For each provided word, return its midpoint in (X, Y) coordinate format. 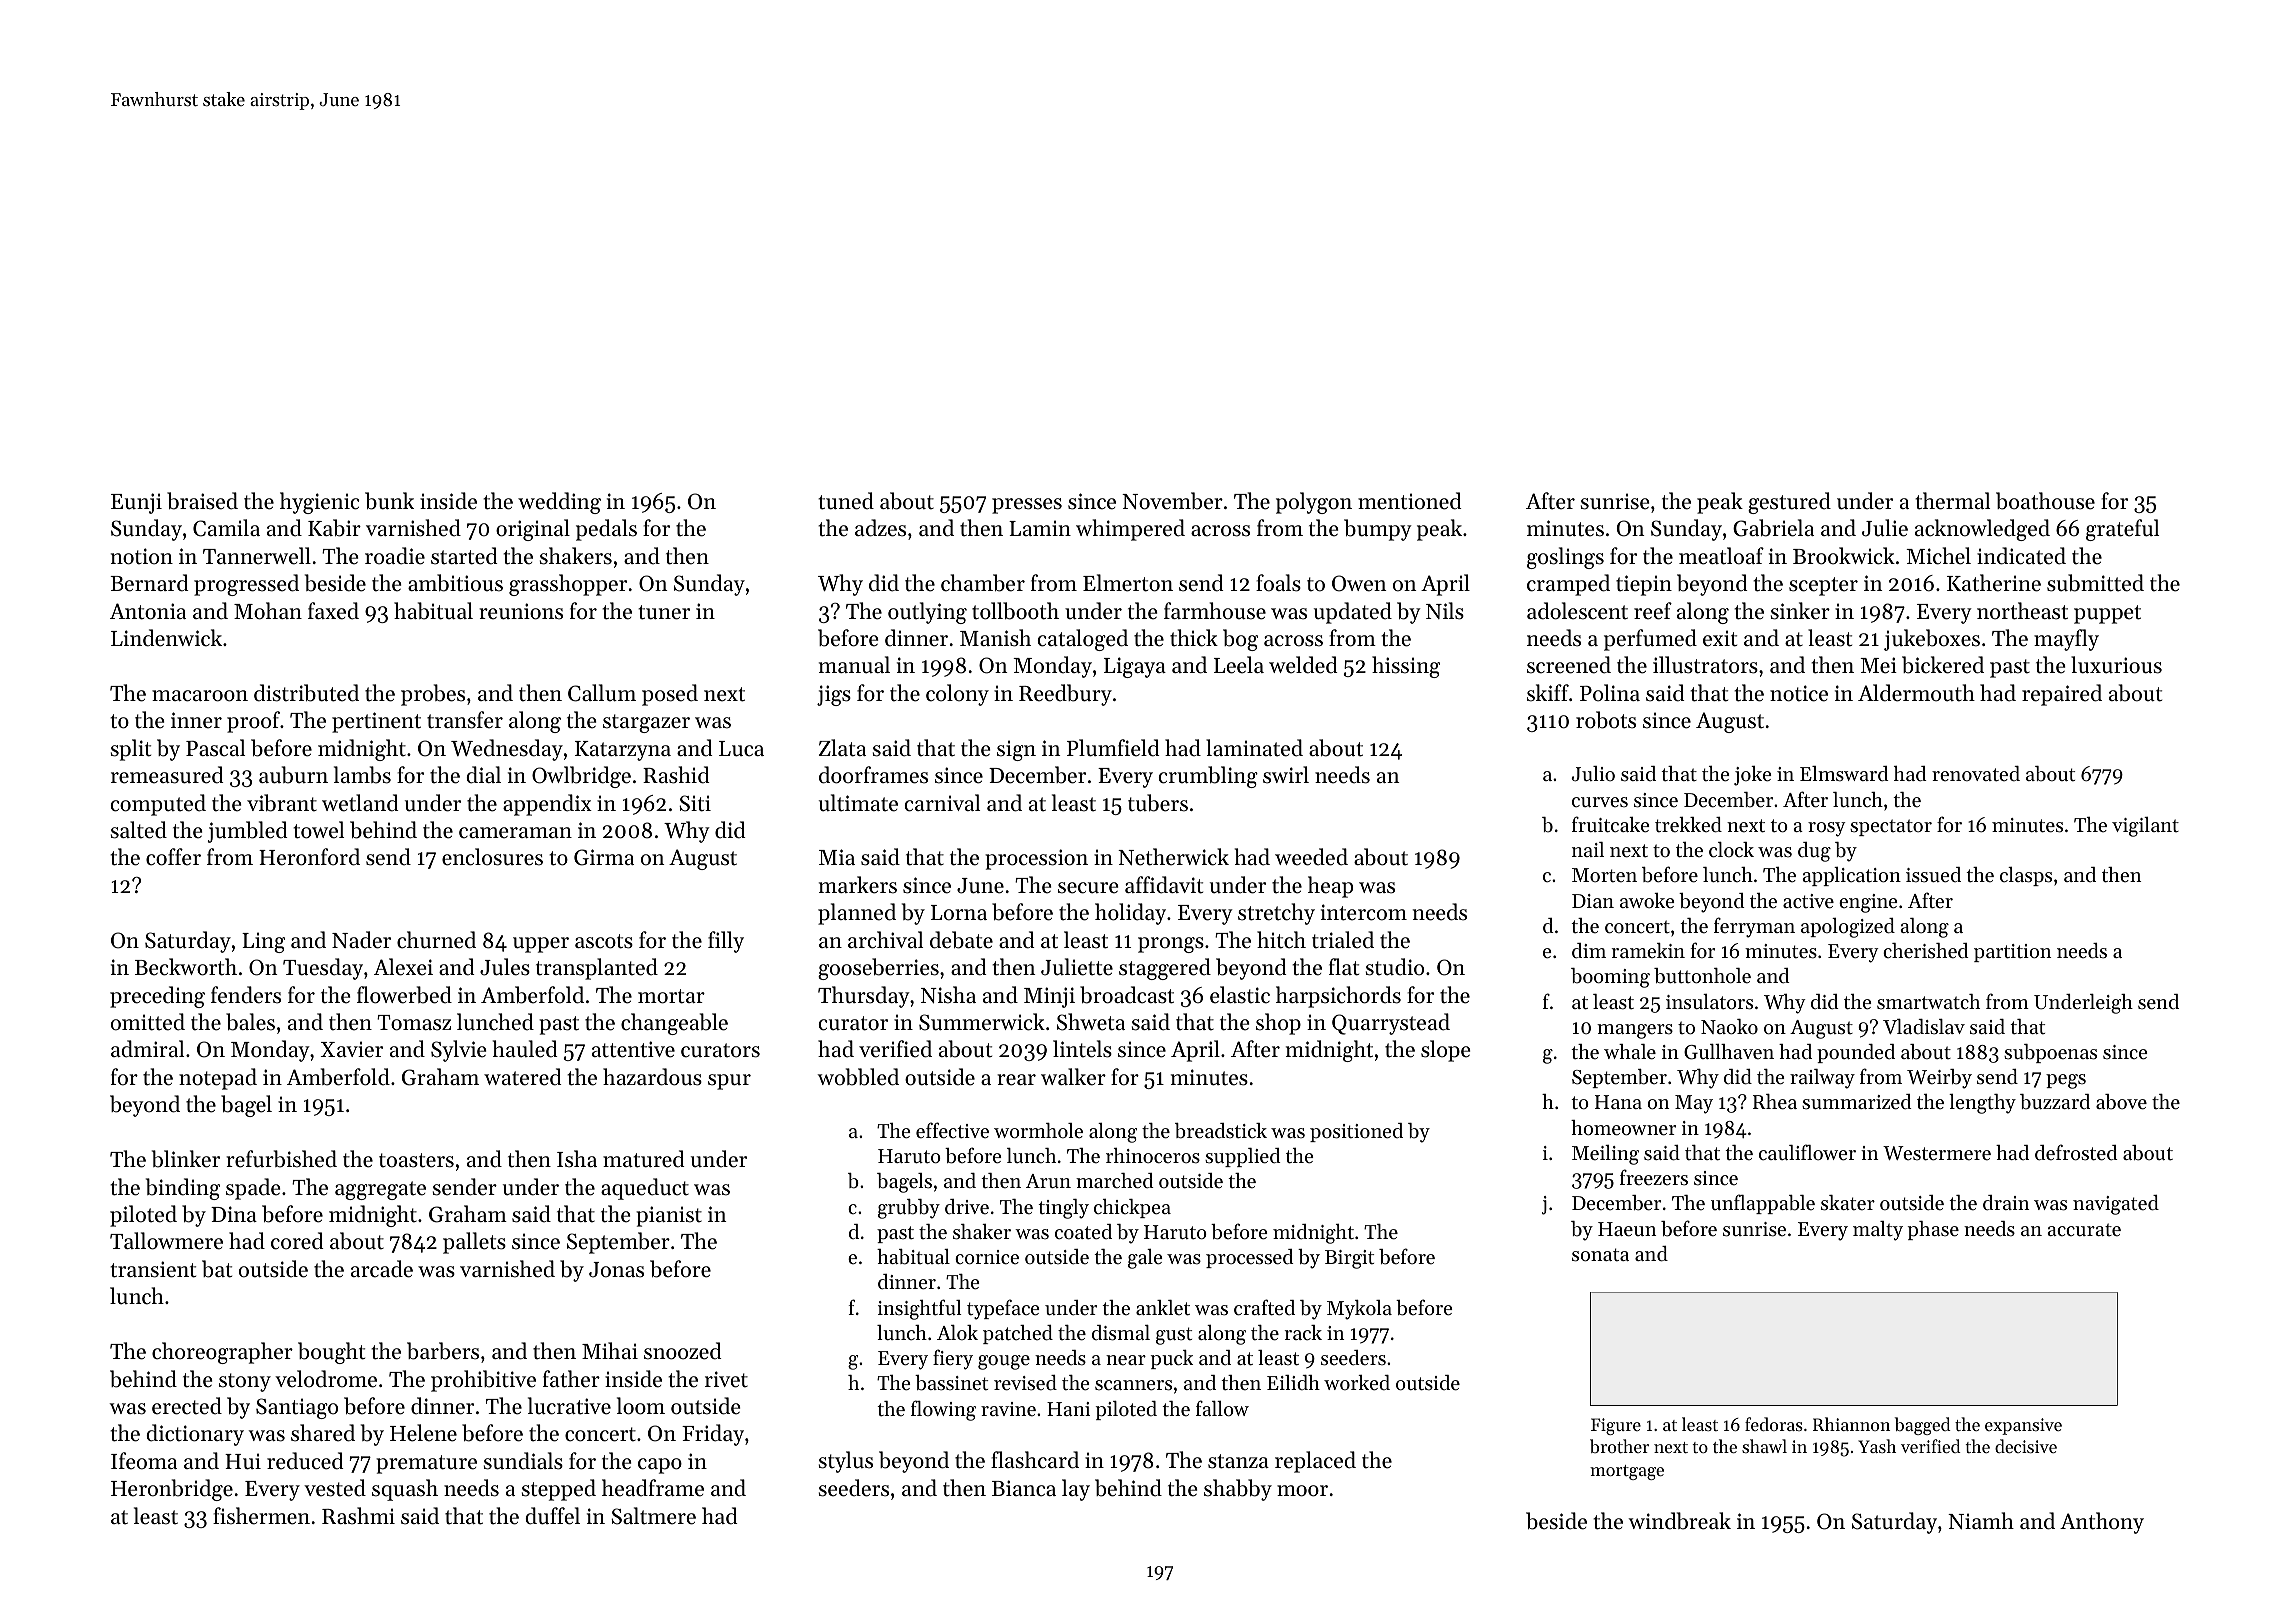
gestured (1789, 503)
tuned (846, 501)
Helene (423, 1433)
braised (202, 501)
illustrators (1705, 665)
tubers (1158, 803)
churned (436, 940)
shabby (1238, 1490)
